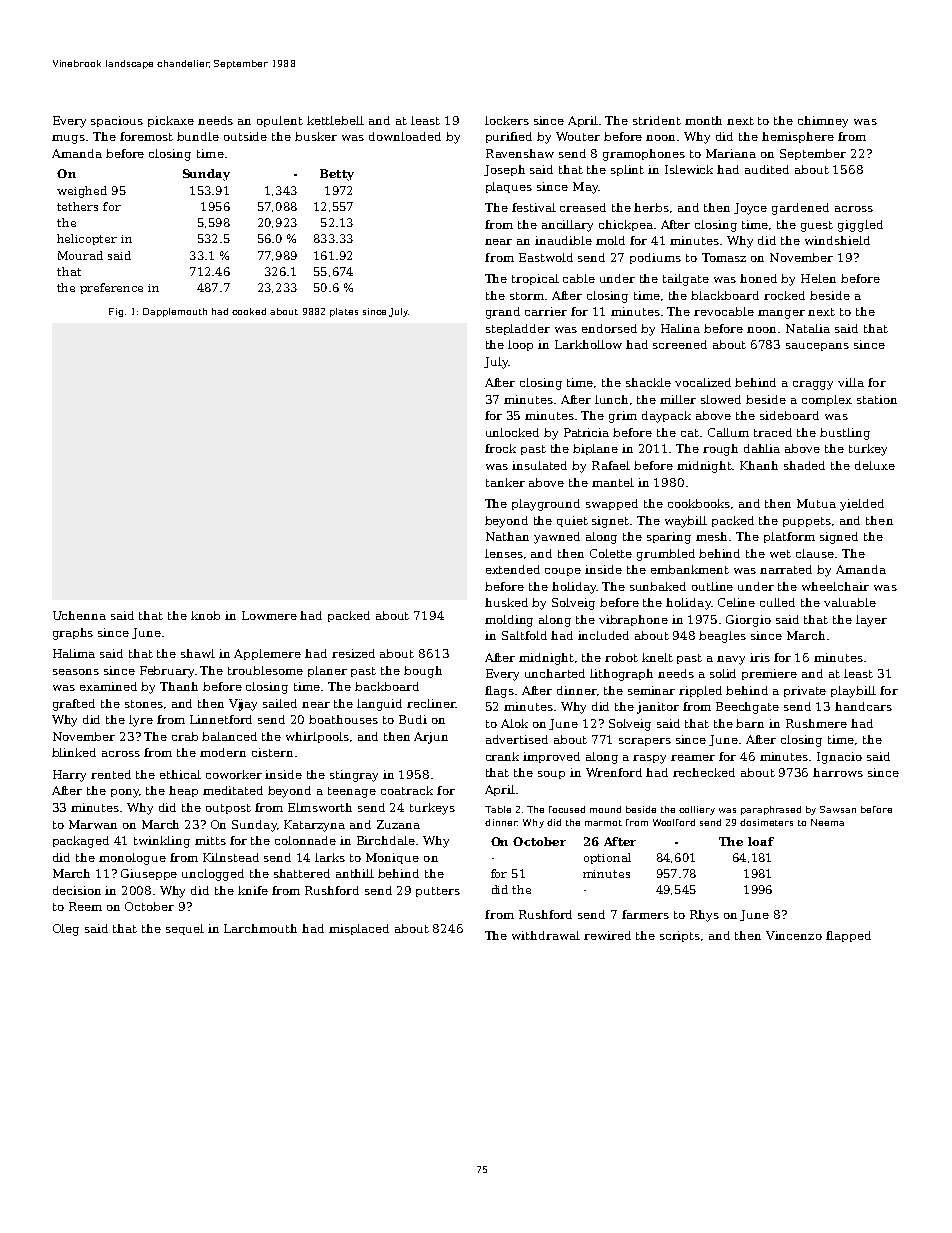  Describe the element at coordinates (280, 121) in the screenshot. I see `opulent` at that location.
